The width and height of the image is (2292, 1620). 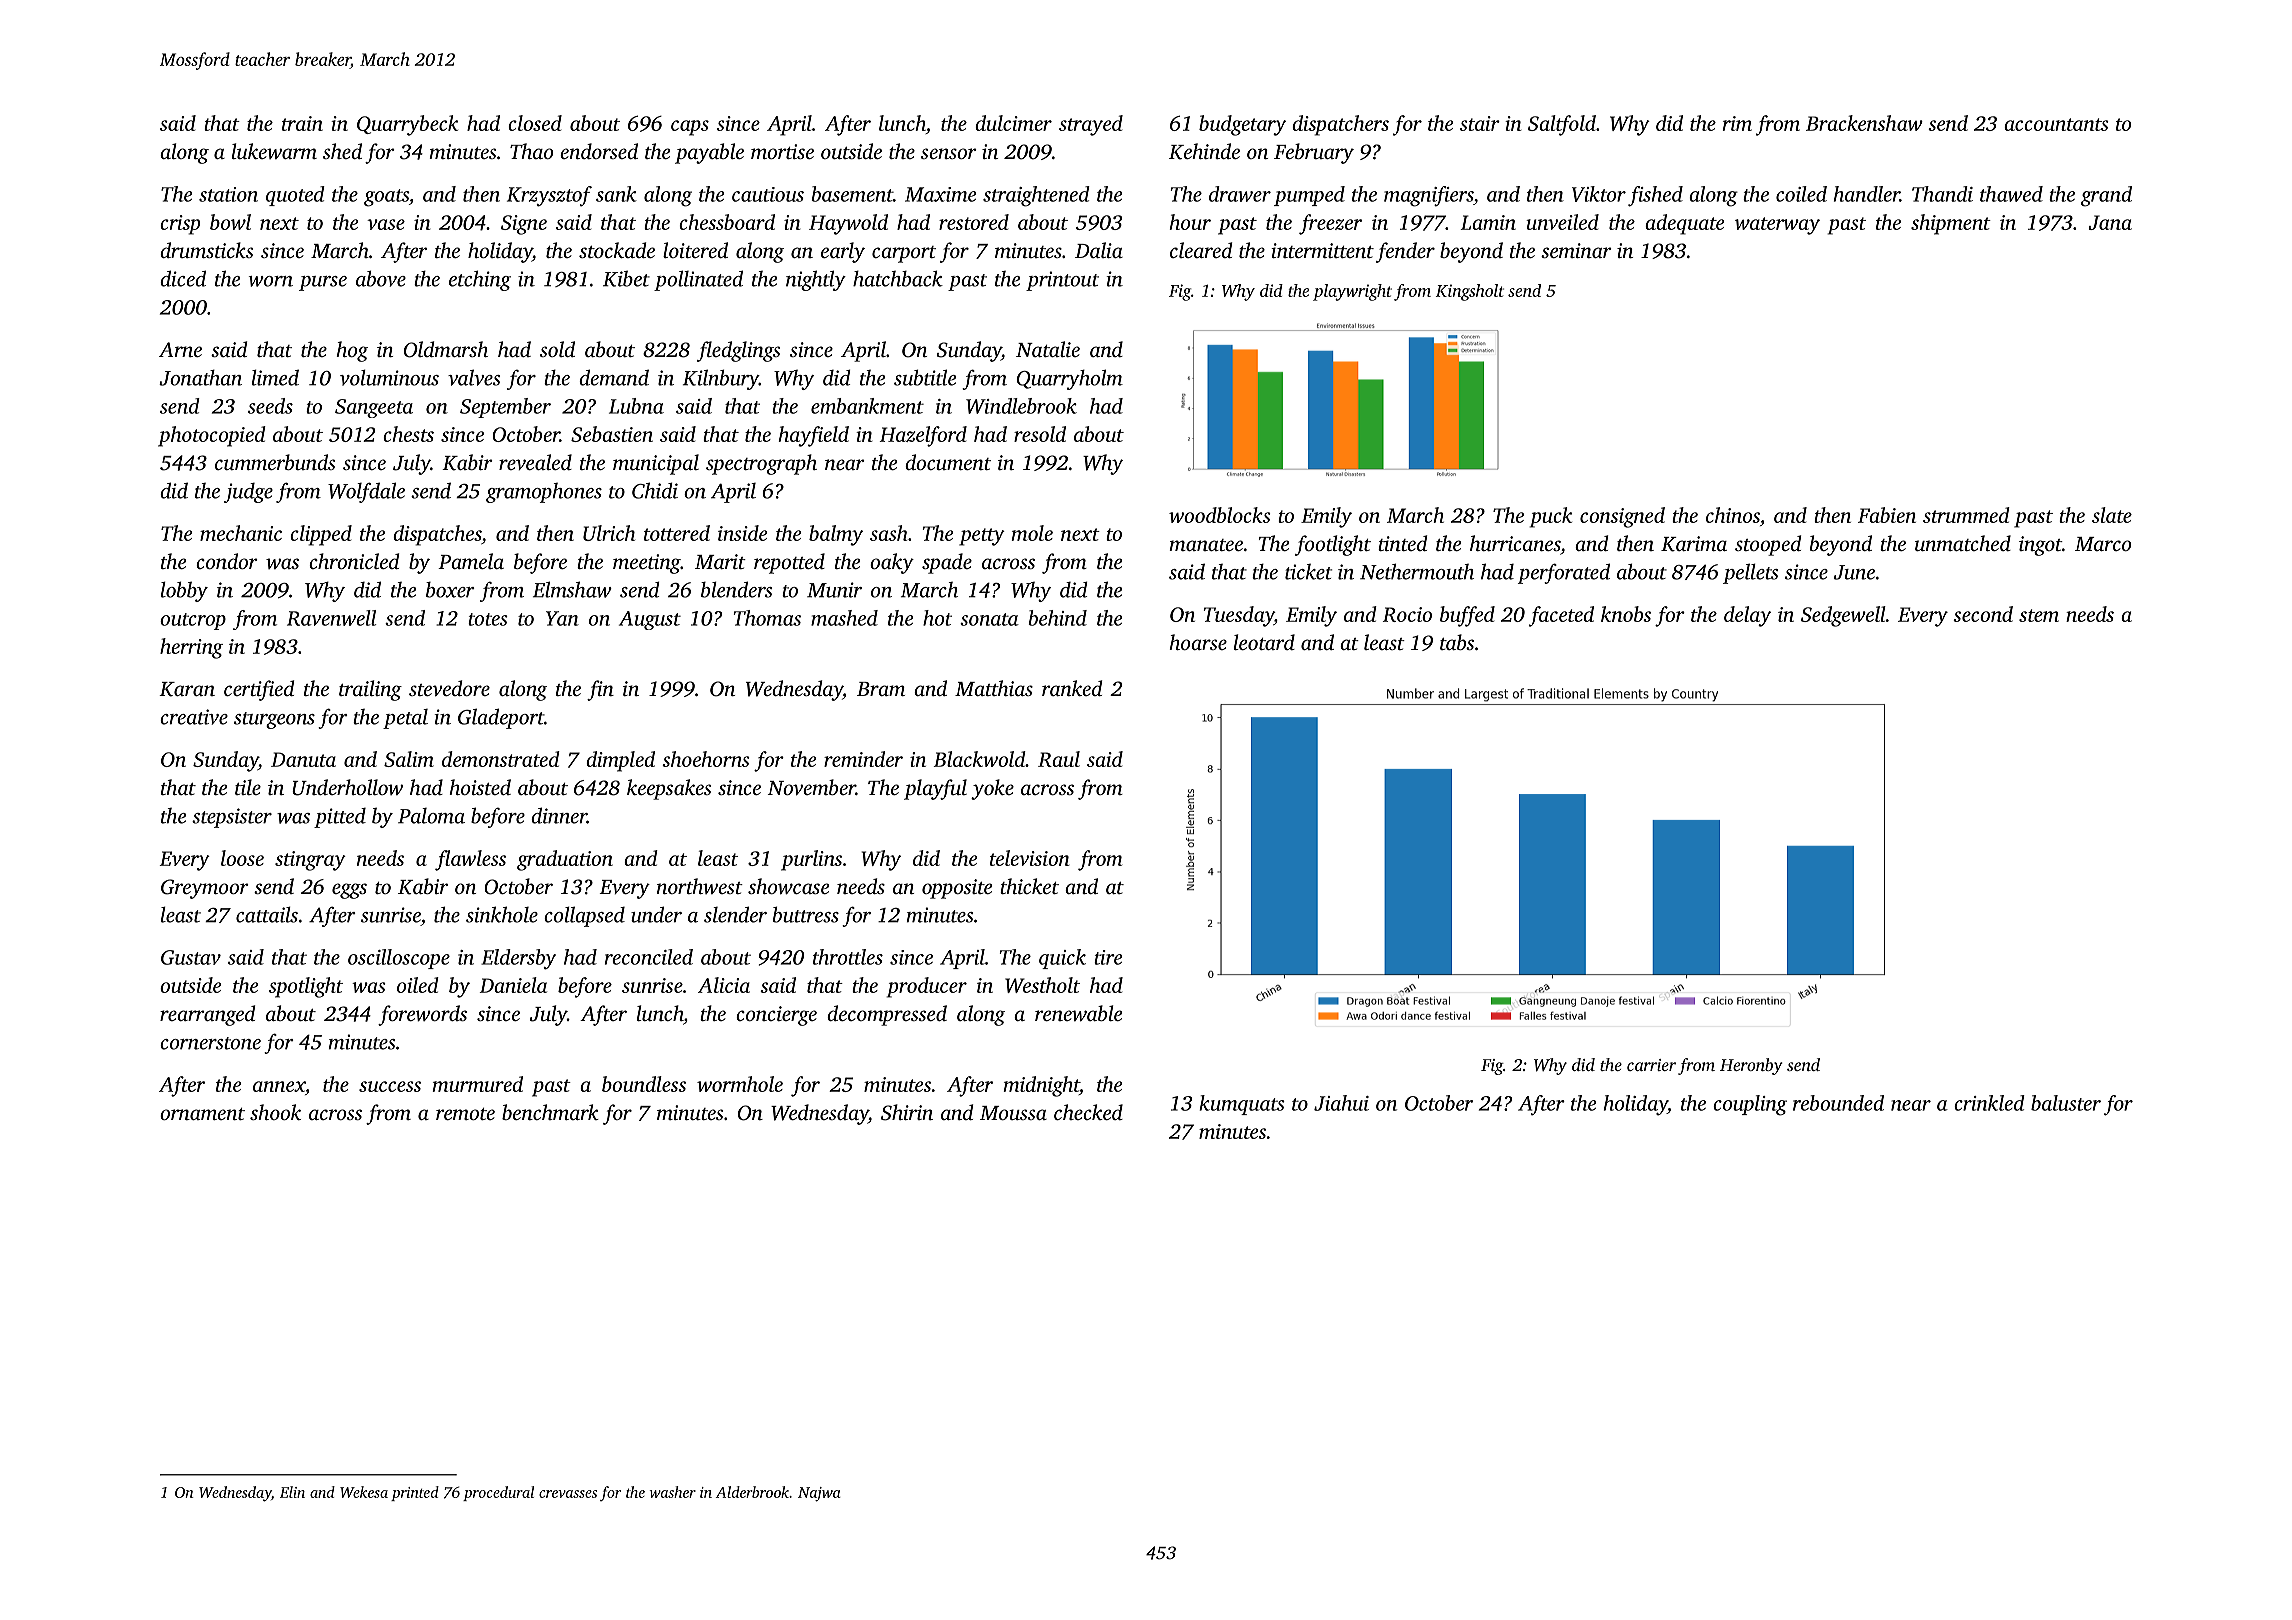 What do you see at coordinates (1340, 125) in the image?
I see `dispatchers` at bounding box center [1340, 125].
